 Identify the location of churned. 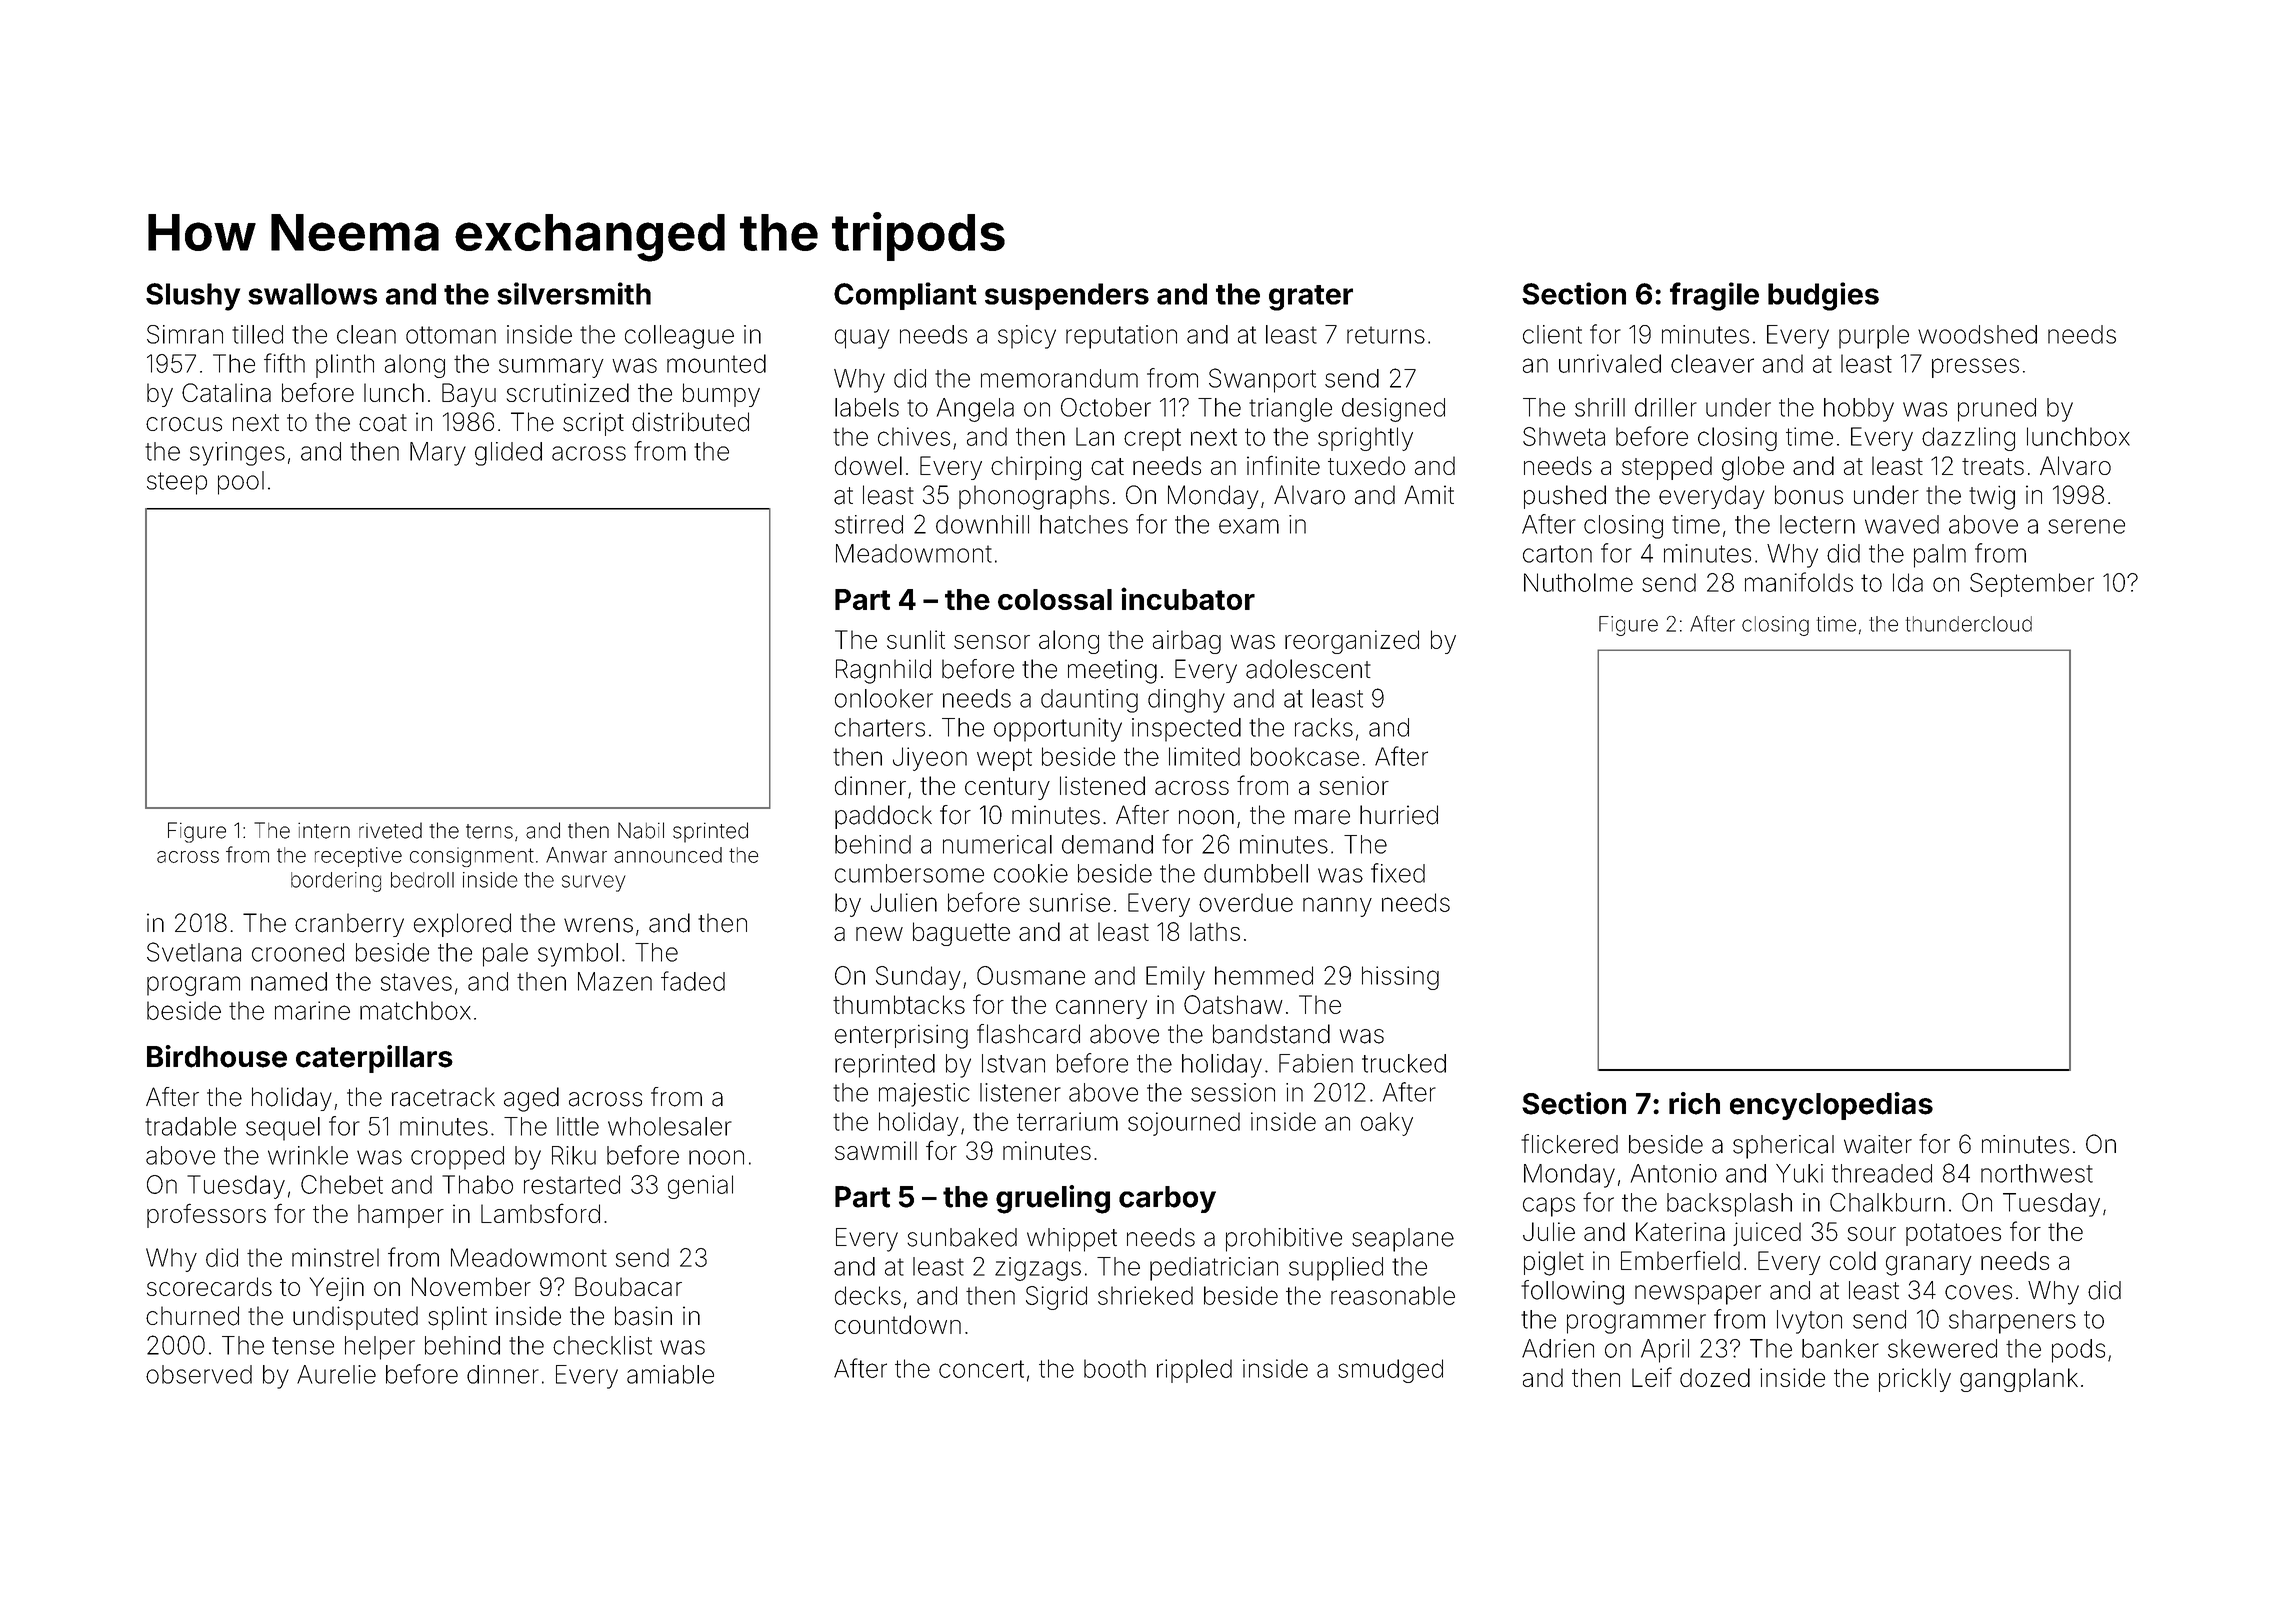
(192, 1316).
